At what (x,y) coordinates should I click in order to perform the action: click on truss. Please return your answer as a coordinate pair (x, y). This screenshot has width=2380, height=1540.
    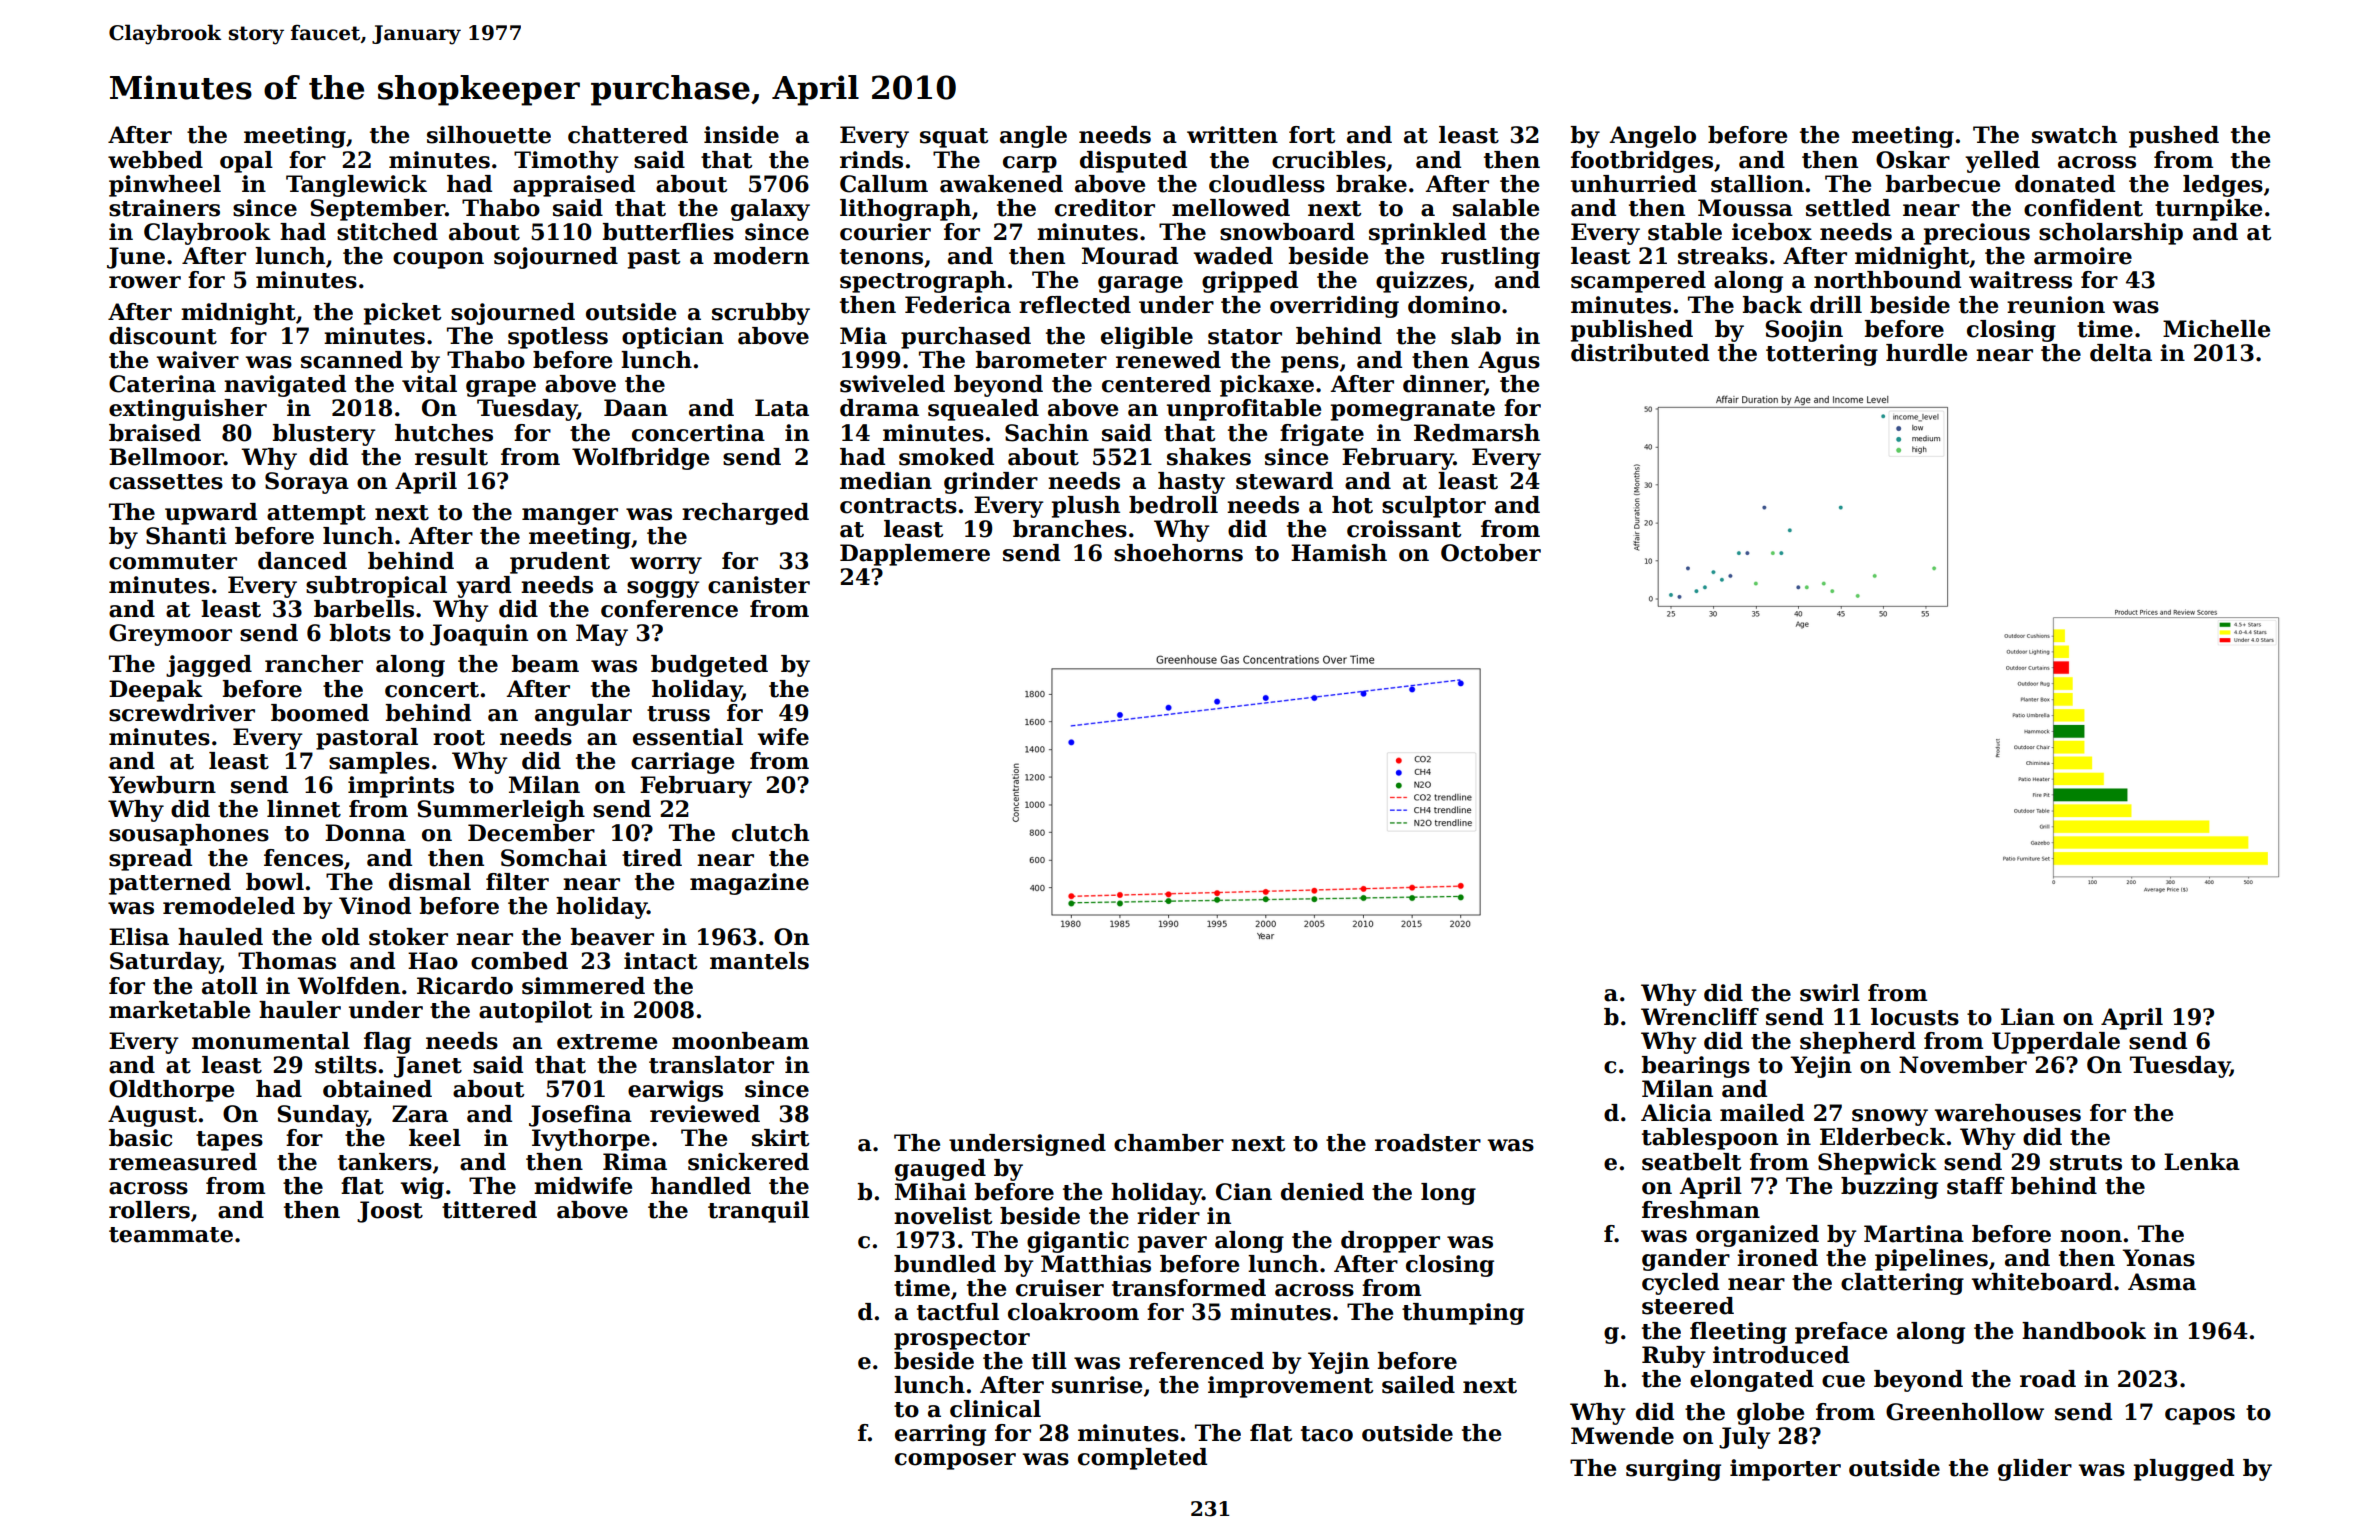
    Looking at the image, I should click on (678, 714).
